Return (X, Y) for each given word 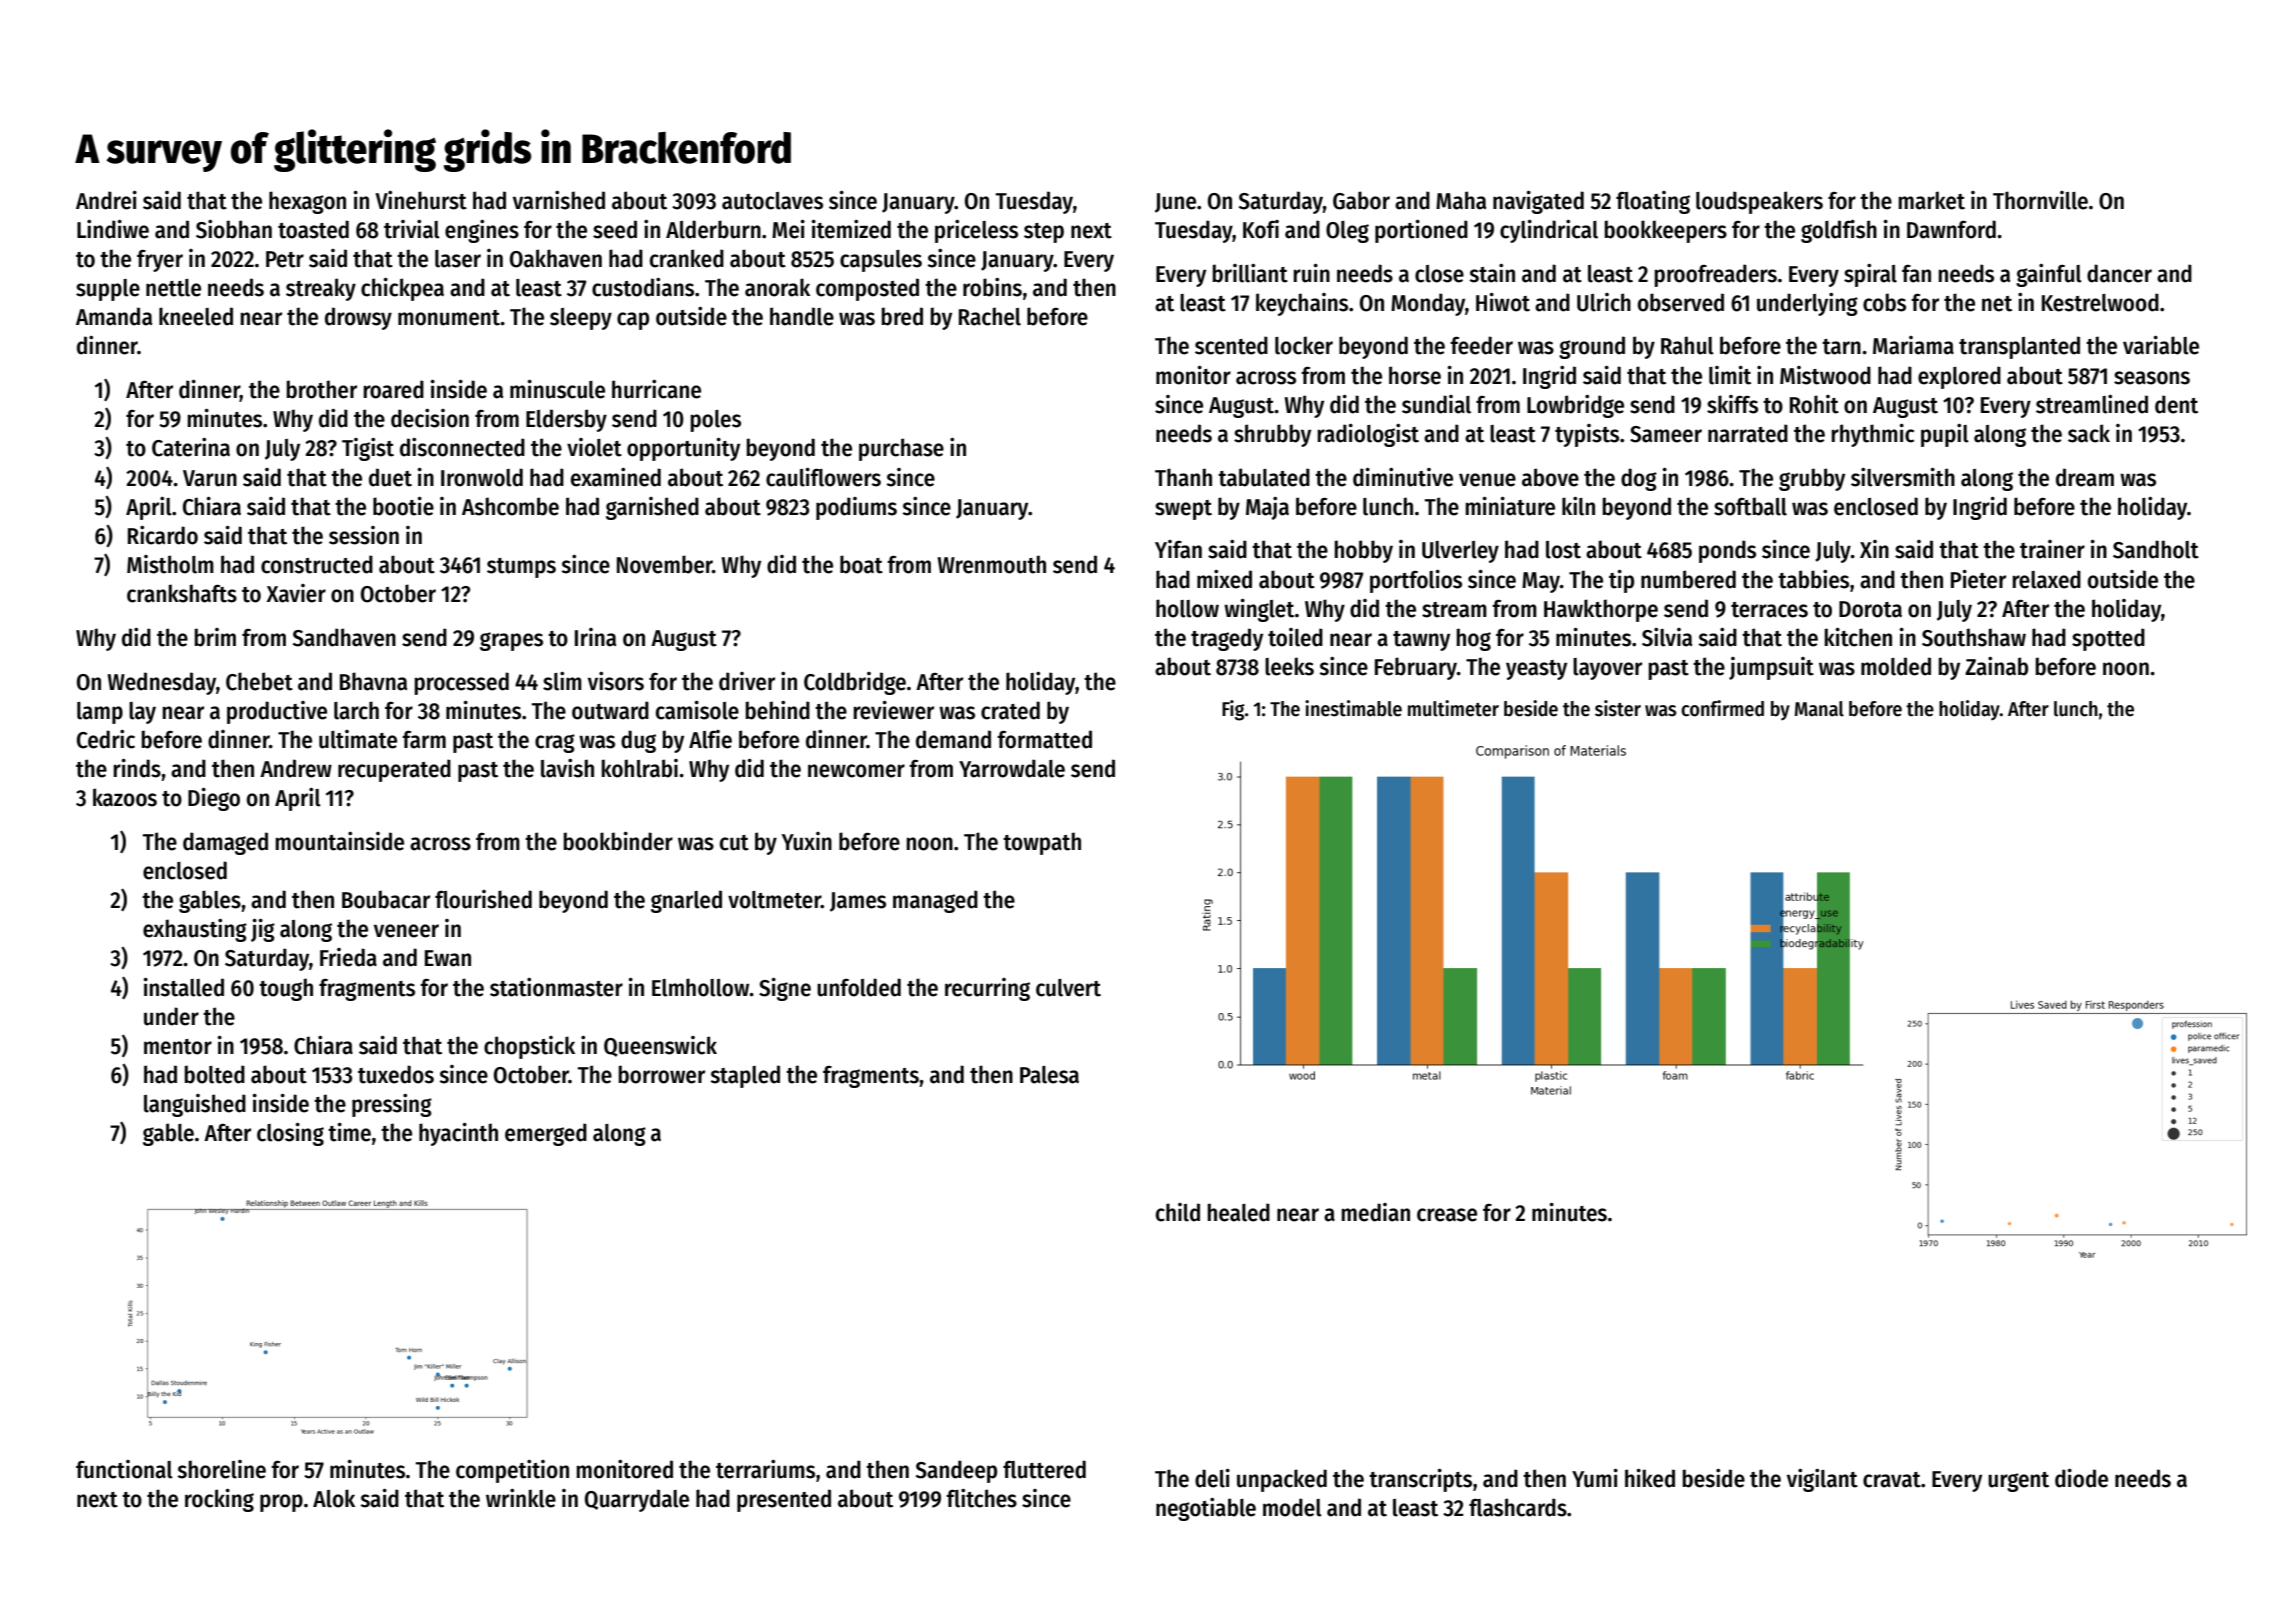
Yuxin (807, 841)
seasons (2152, 378)
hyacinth (458, 1134)
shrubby (1272, 435)
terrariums (765, 1469)
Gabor (1361, 200)
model (1292, 1507)
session (364, 535)
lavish (567, 768)
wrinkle (521, 1498)
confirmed (1722, 708)
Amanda (114, 316)
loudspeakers (1759, 202)
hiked (1650, 1478)
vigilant (1822, 1480)
